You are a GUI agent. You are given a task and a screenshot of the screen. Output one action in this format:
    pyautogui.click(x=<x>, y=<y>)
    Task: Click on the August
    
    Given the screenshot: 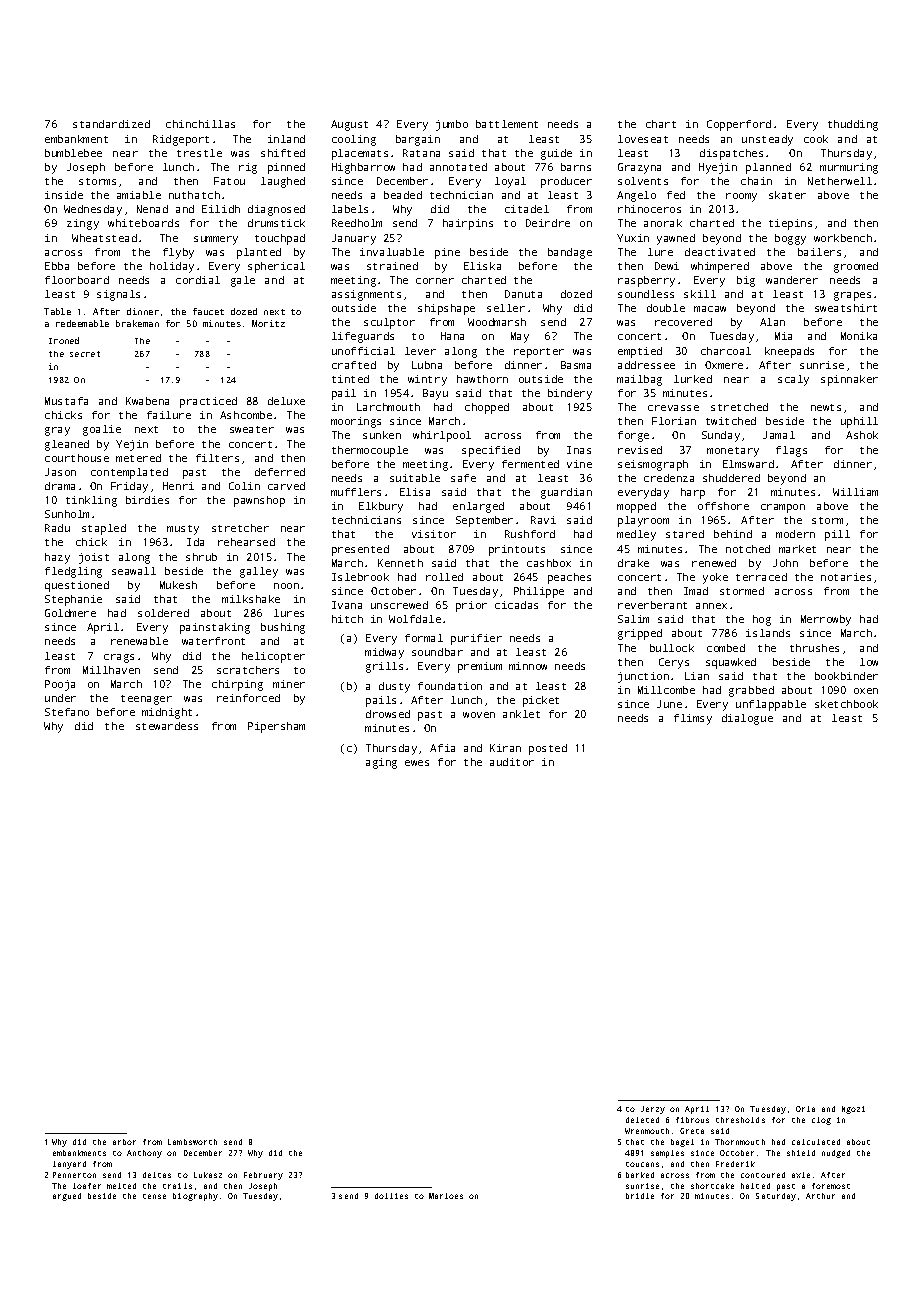 What is the action you would take?
    pyautogui.click(x=349, y=125)
